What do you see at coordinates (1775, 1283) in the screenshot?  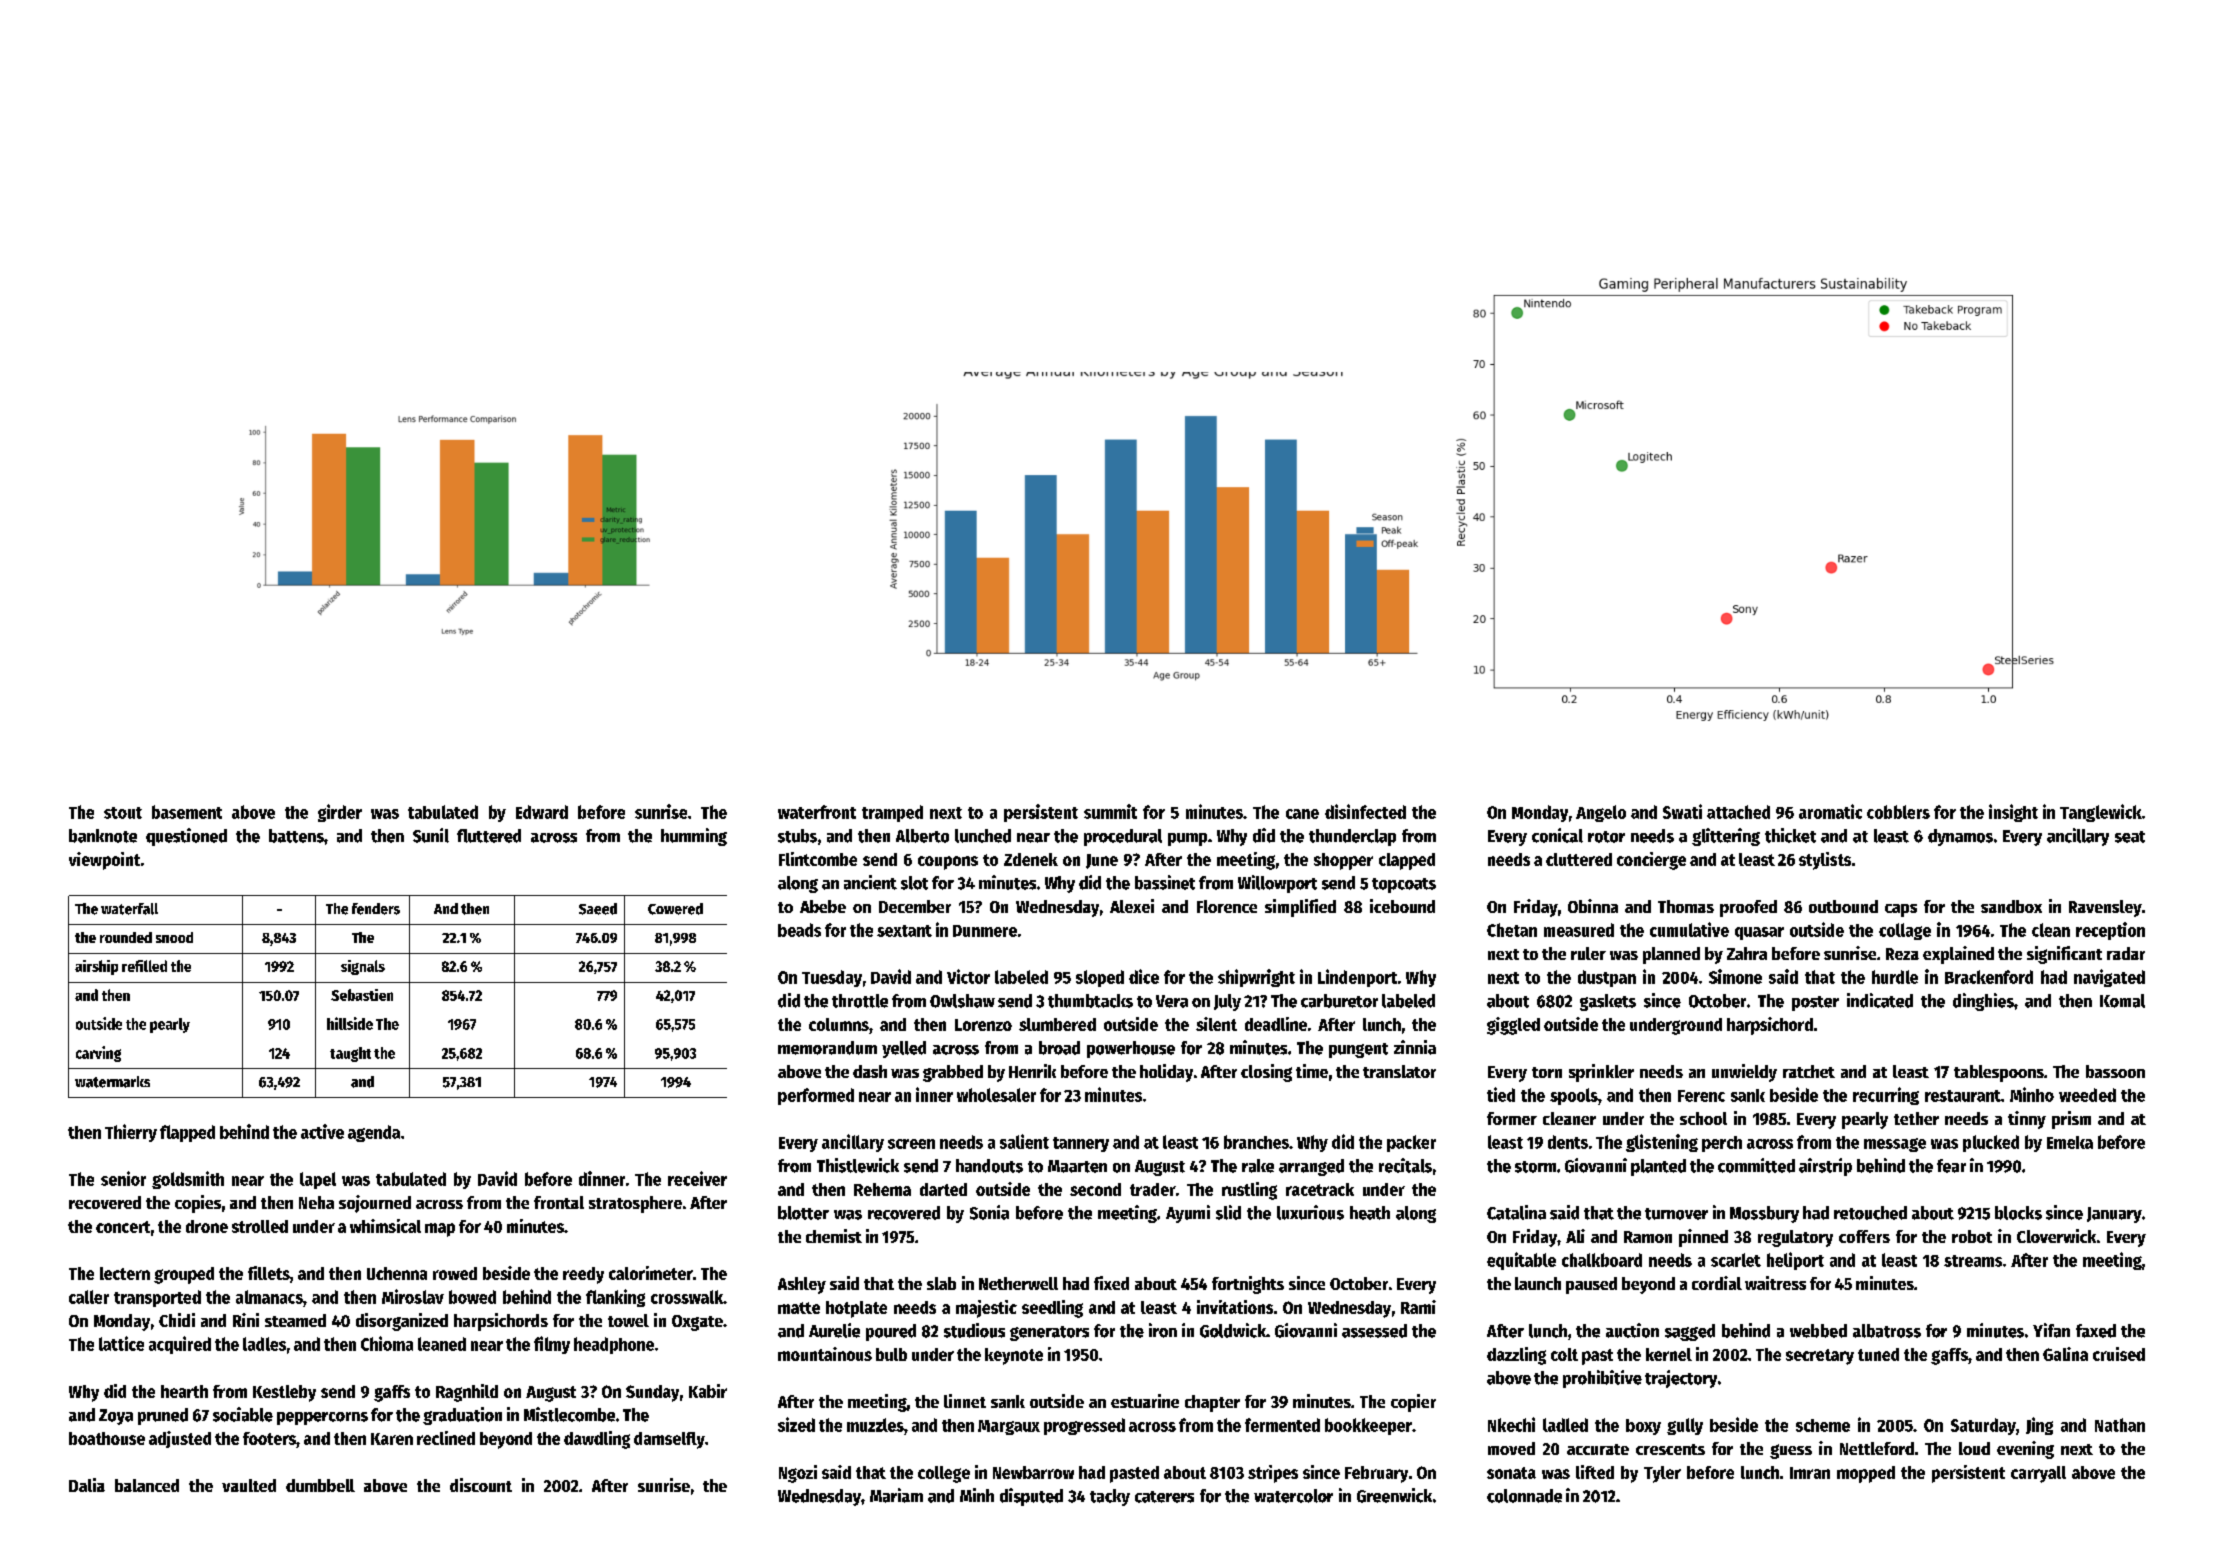 I see `waitress` at bounding box center [1775, 1283].
